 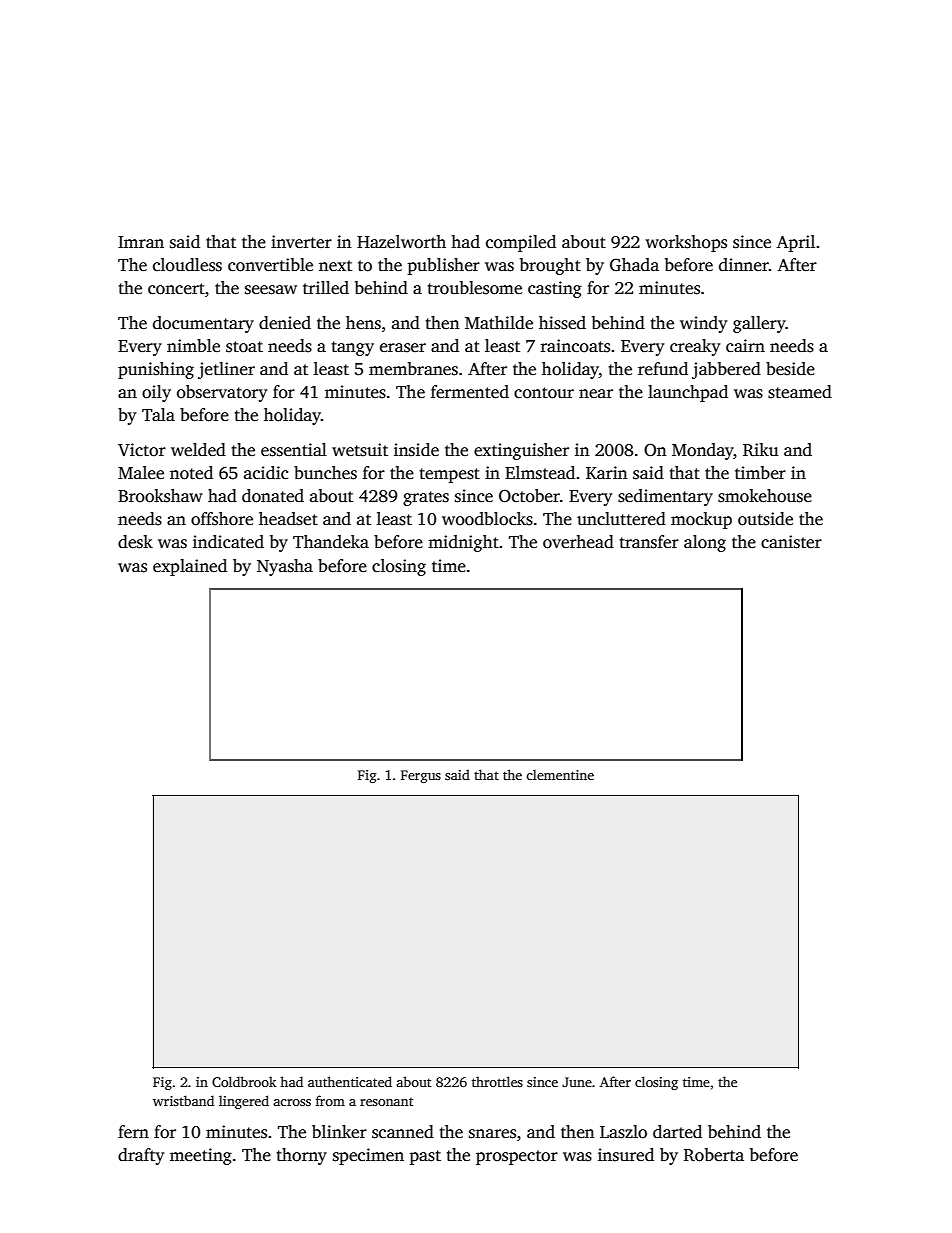 I want to click on workshops, so click(x=686, y=243).
